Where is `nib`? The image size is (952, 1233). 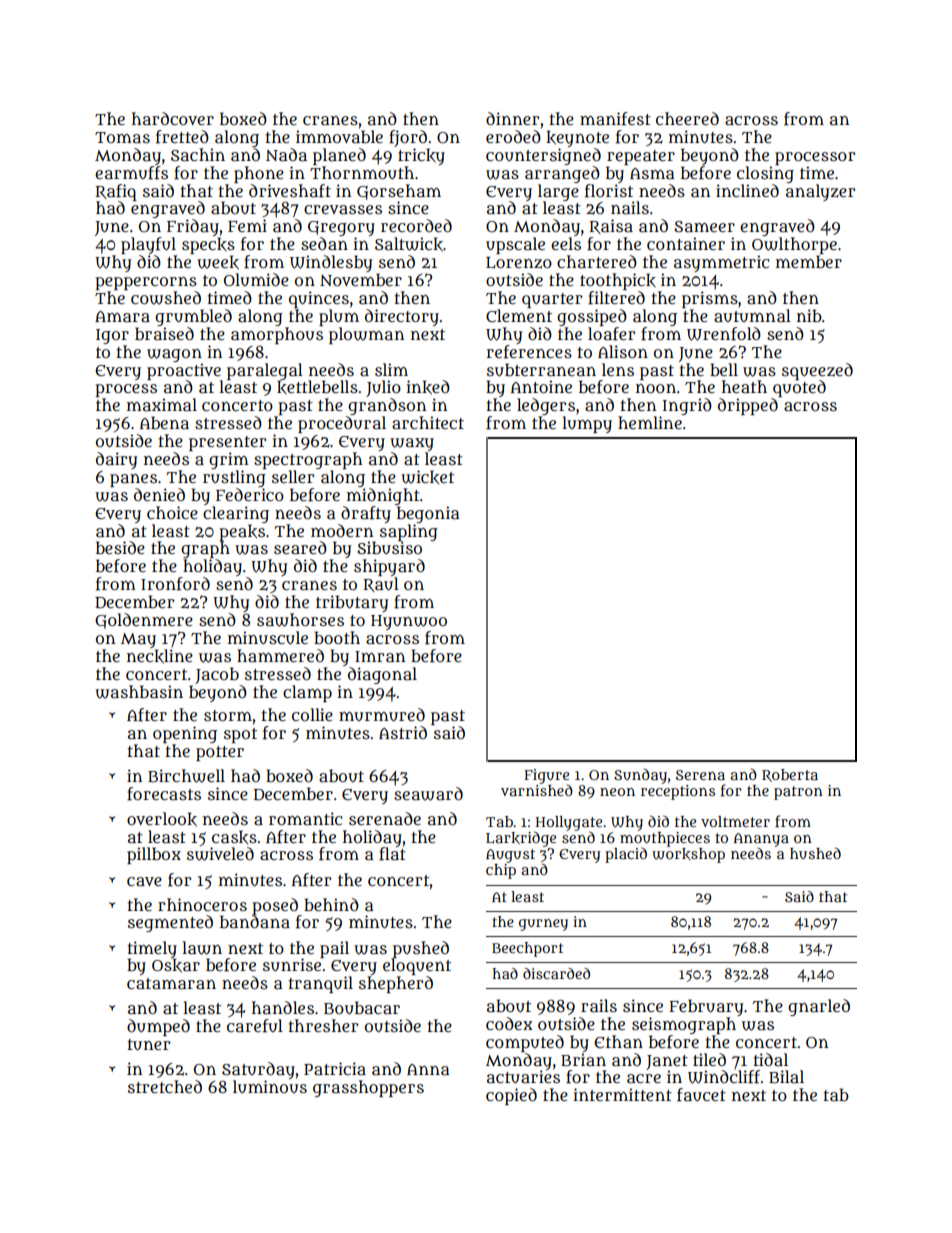
nib is located at coordinates (809, 315).
